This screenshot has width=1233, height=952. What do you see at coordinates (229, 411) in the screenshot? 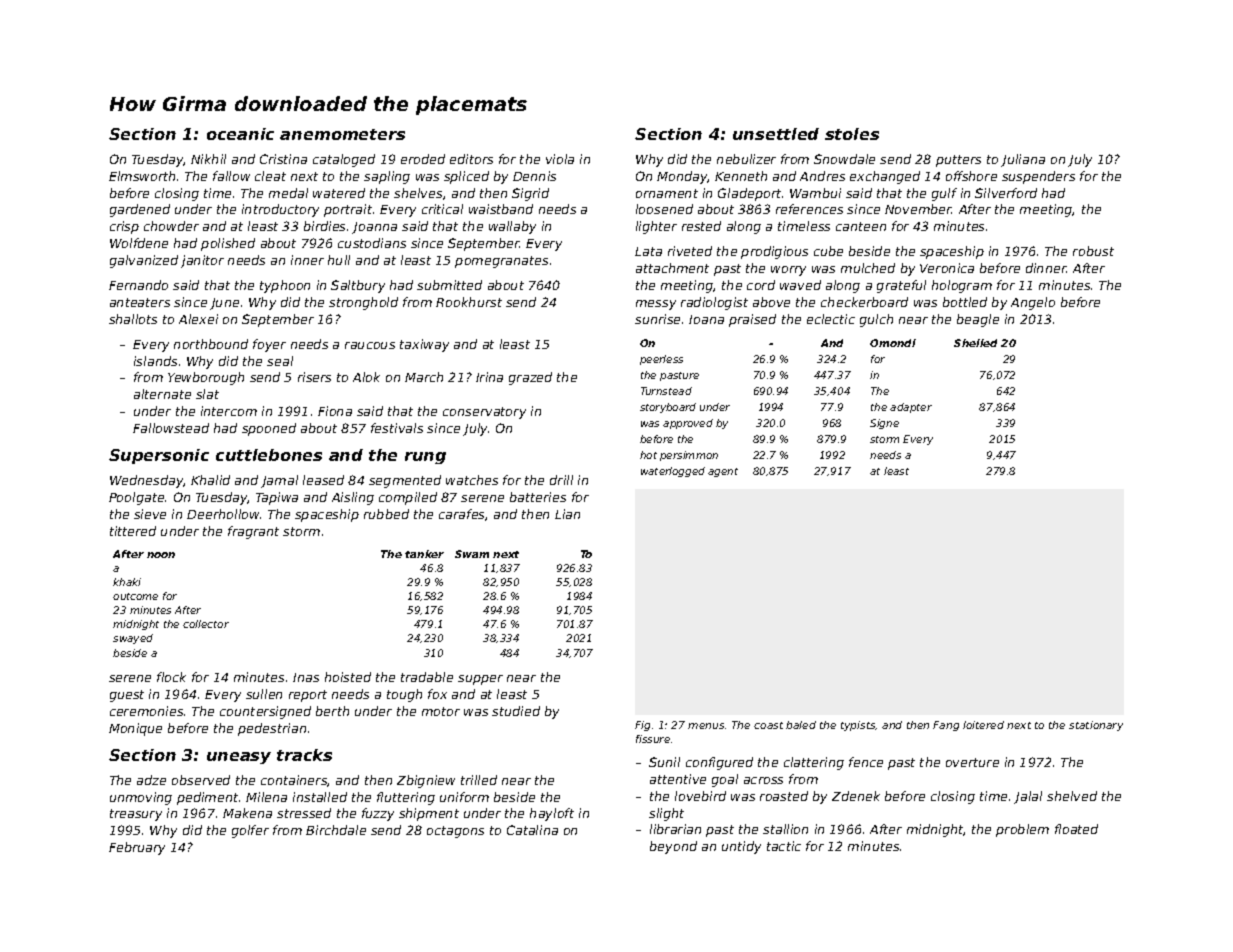
I see `intercom` at bounding box center [229, 411].
